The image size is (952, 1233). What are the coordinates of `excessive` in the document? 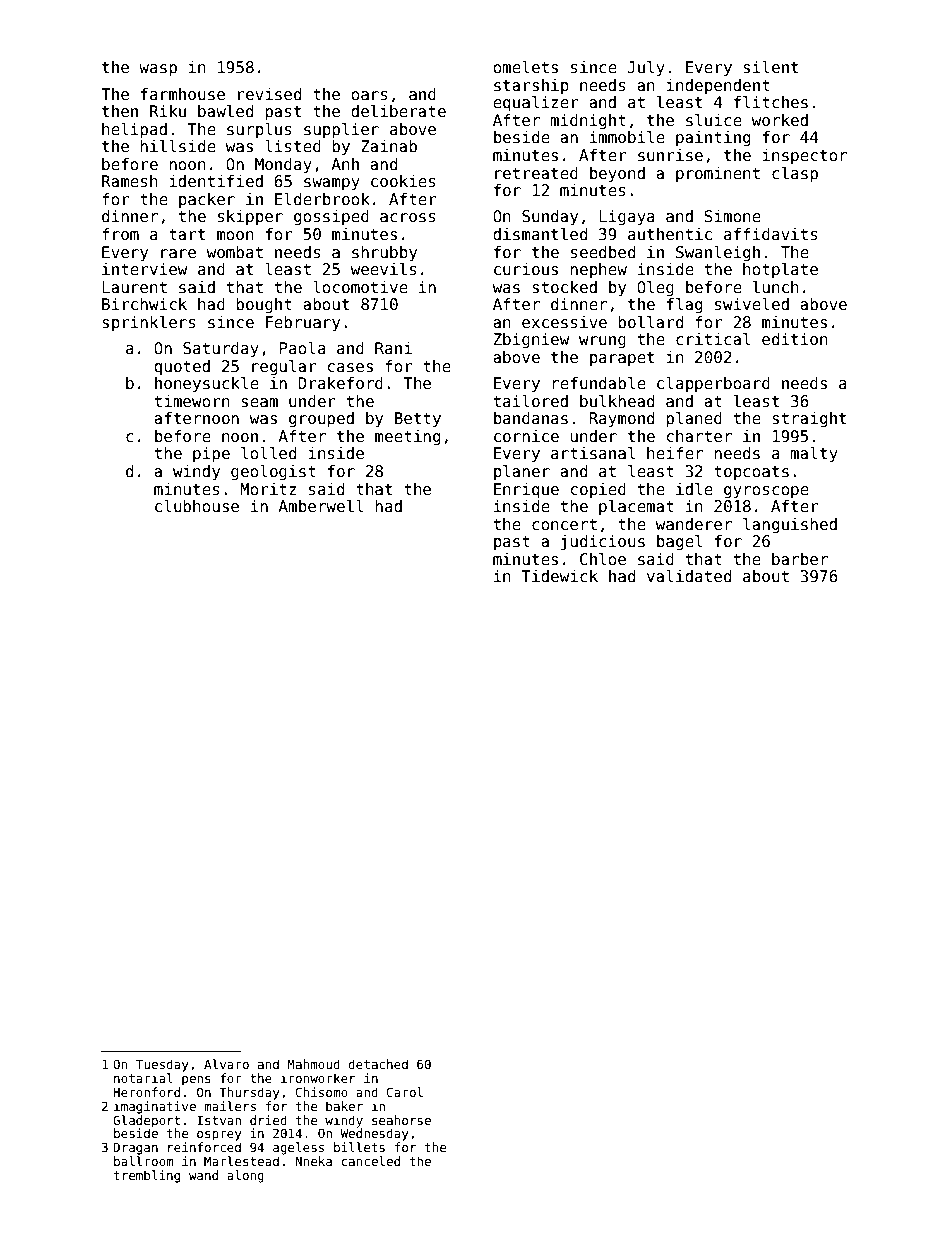 It's located at (564, 322).
